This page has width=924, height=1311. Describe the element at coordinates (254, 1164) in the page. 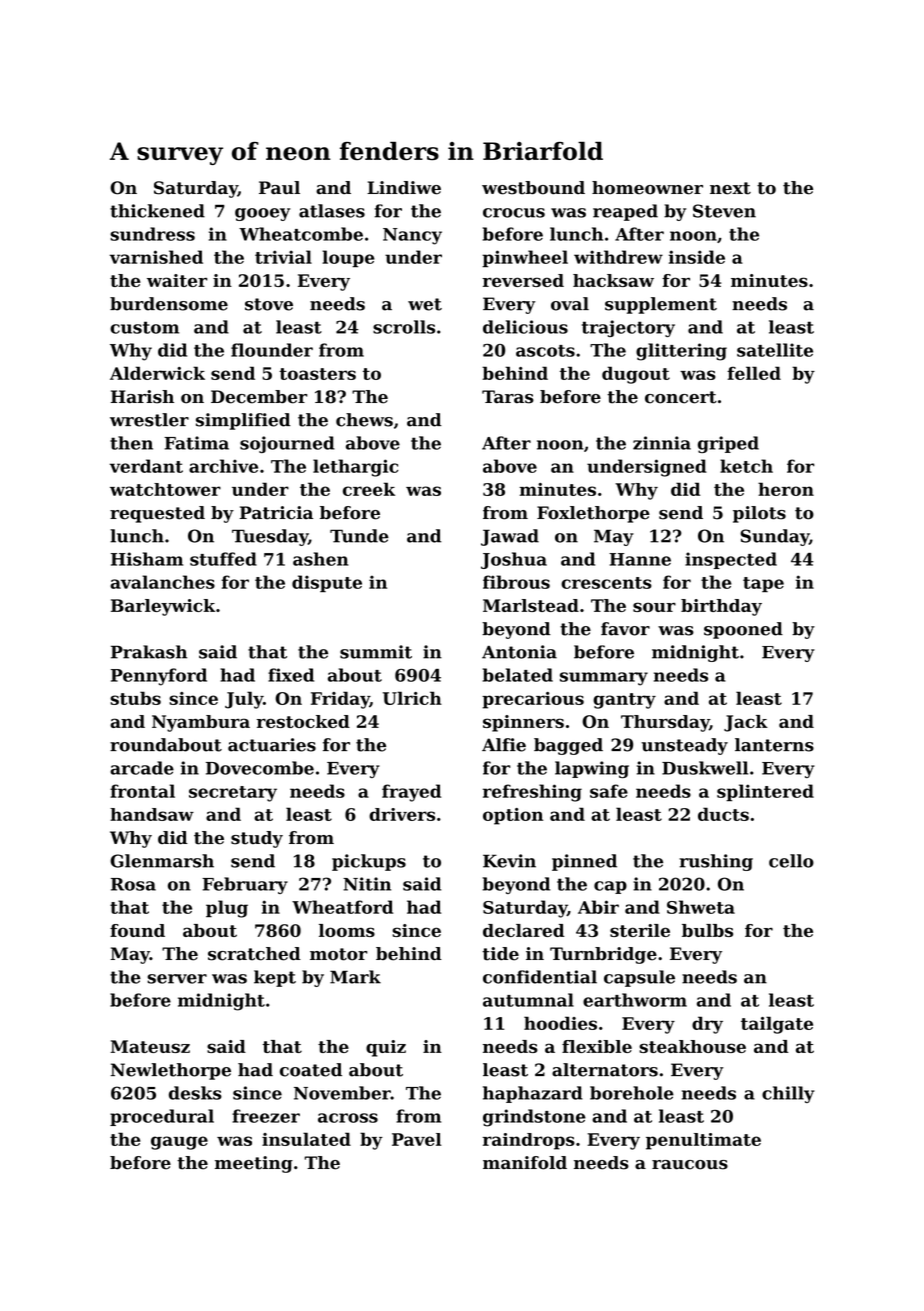

I see `meeting` at that location.
